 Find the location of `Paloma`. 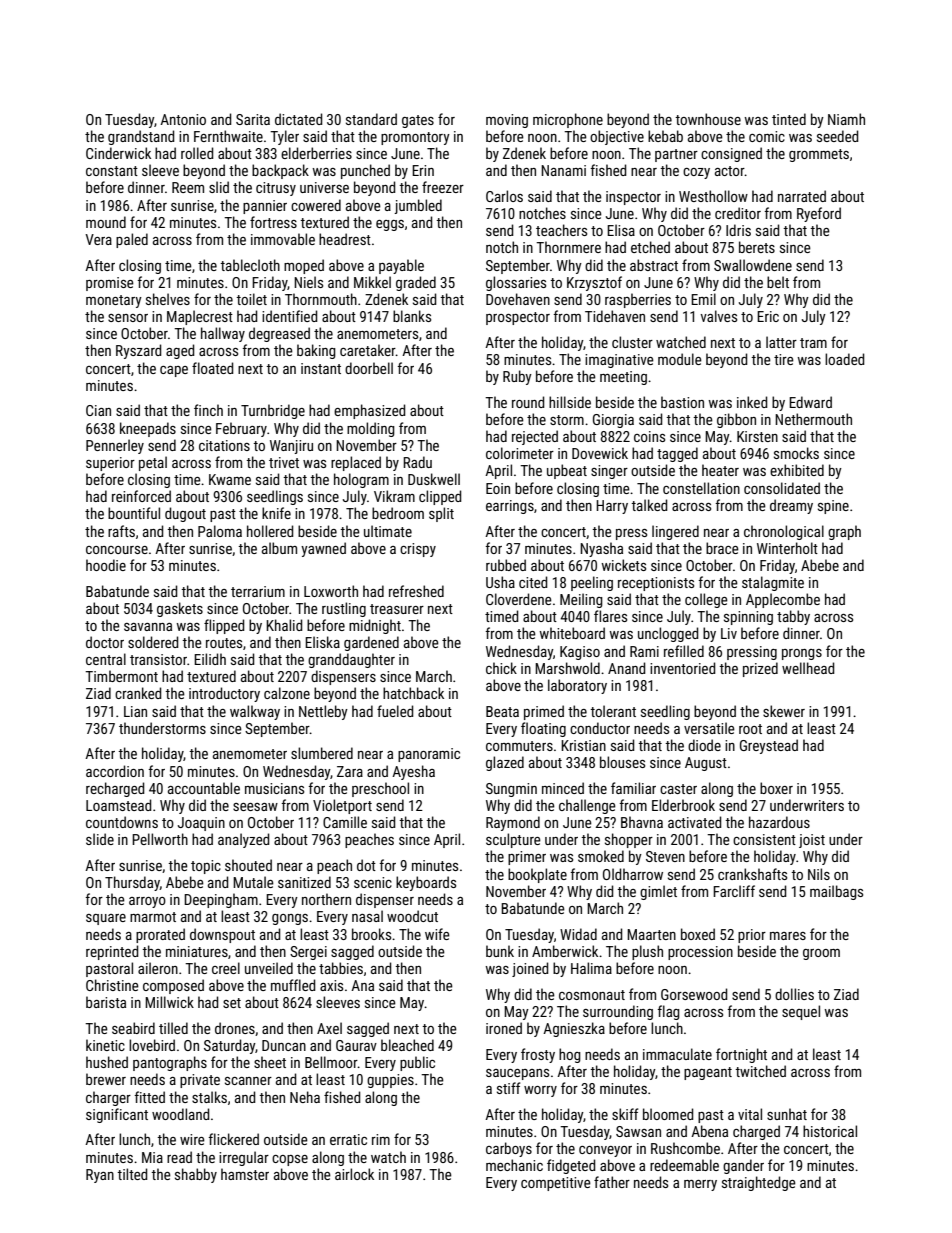

Paloma is located at coordinates (220, 531).
